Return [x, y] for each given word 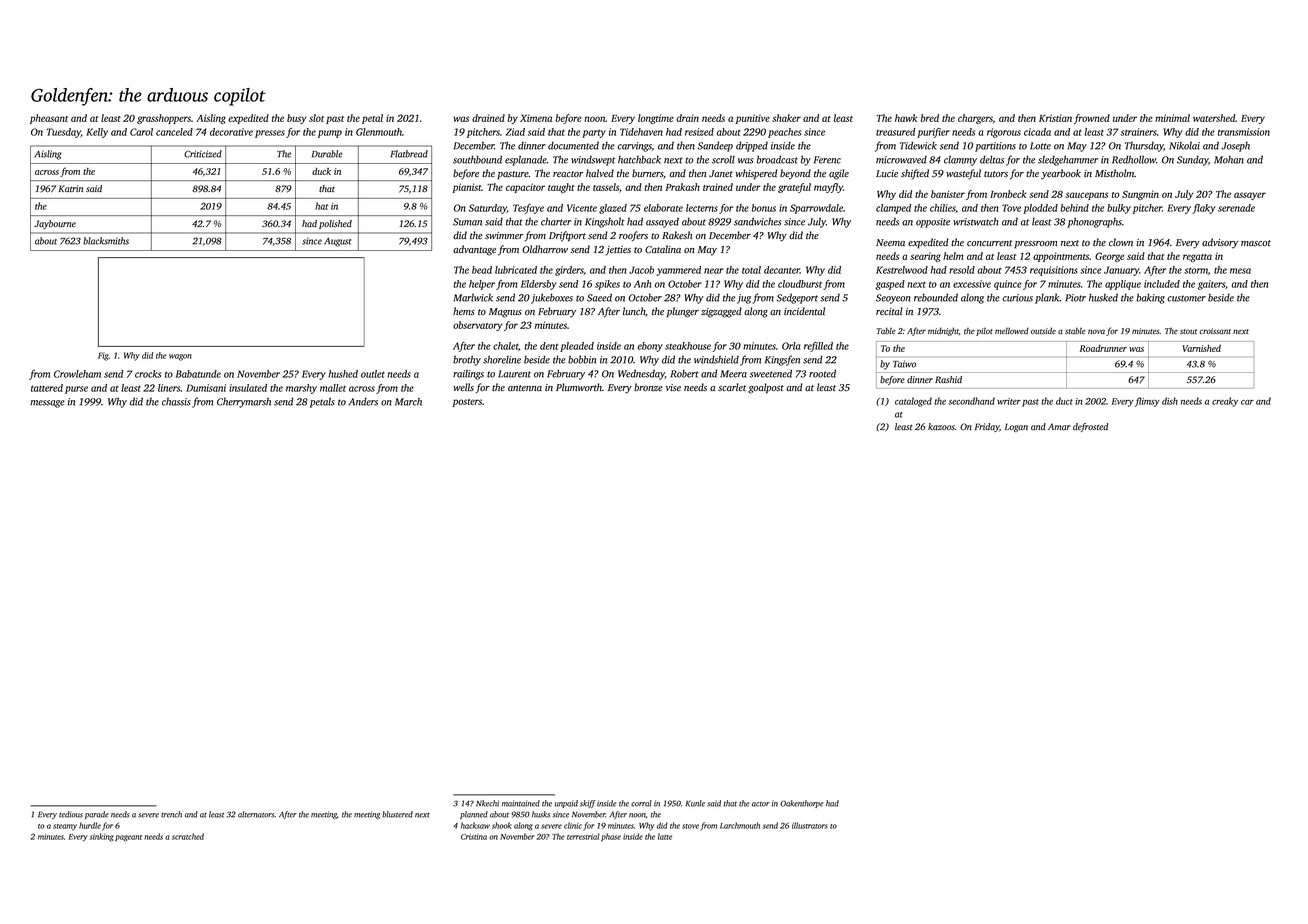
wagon [180, 357]
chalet [506, 346]
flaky [1204, 209]
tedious [71, 814]
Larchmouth [740, 825]
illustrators [810, 825]
